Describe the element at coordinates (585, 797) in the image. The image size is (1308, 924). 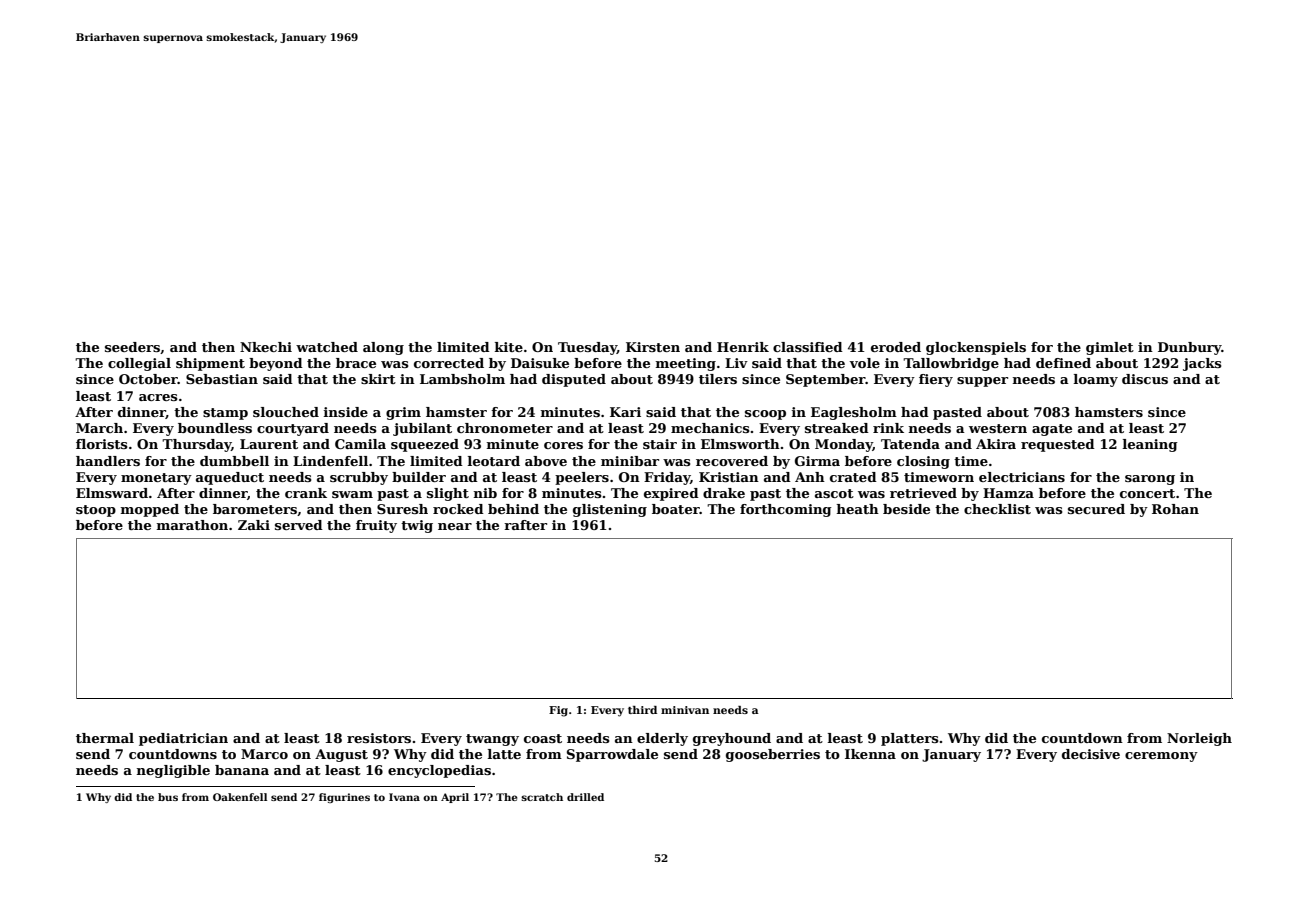
I see `drilled` at that location.
